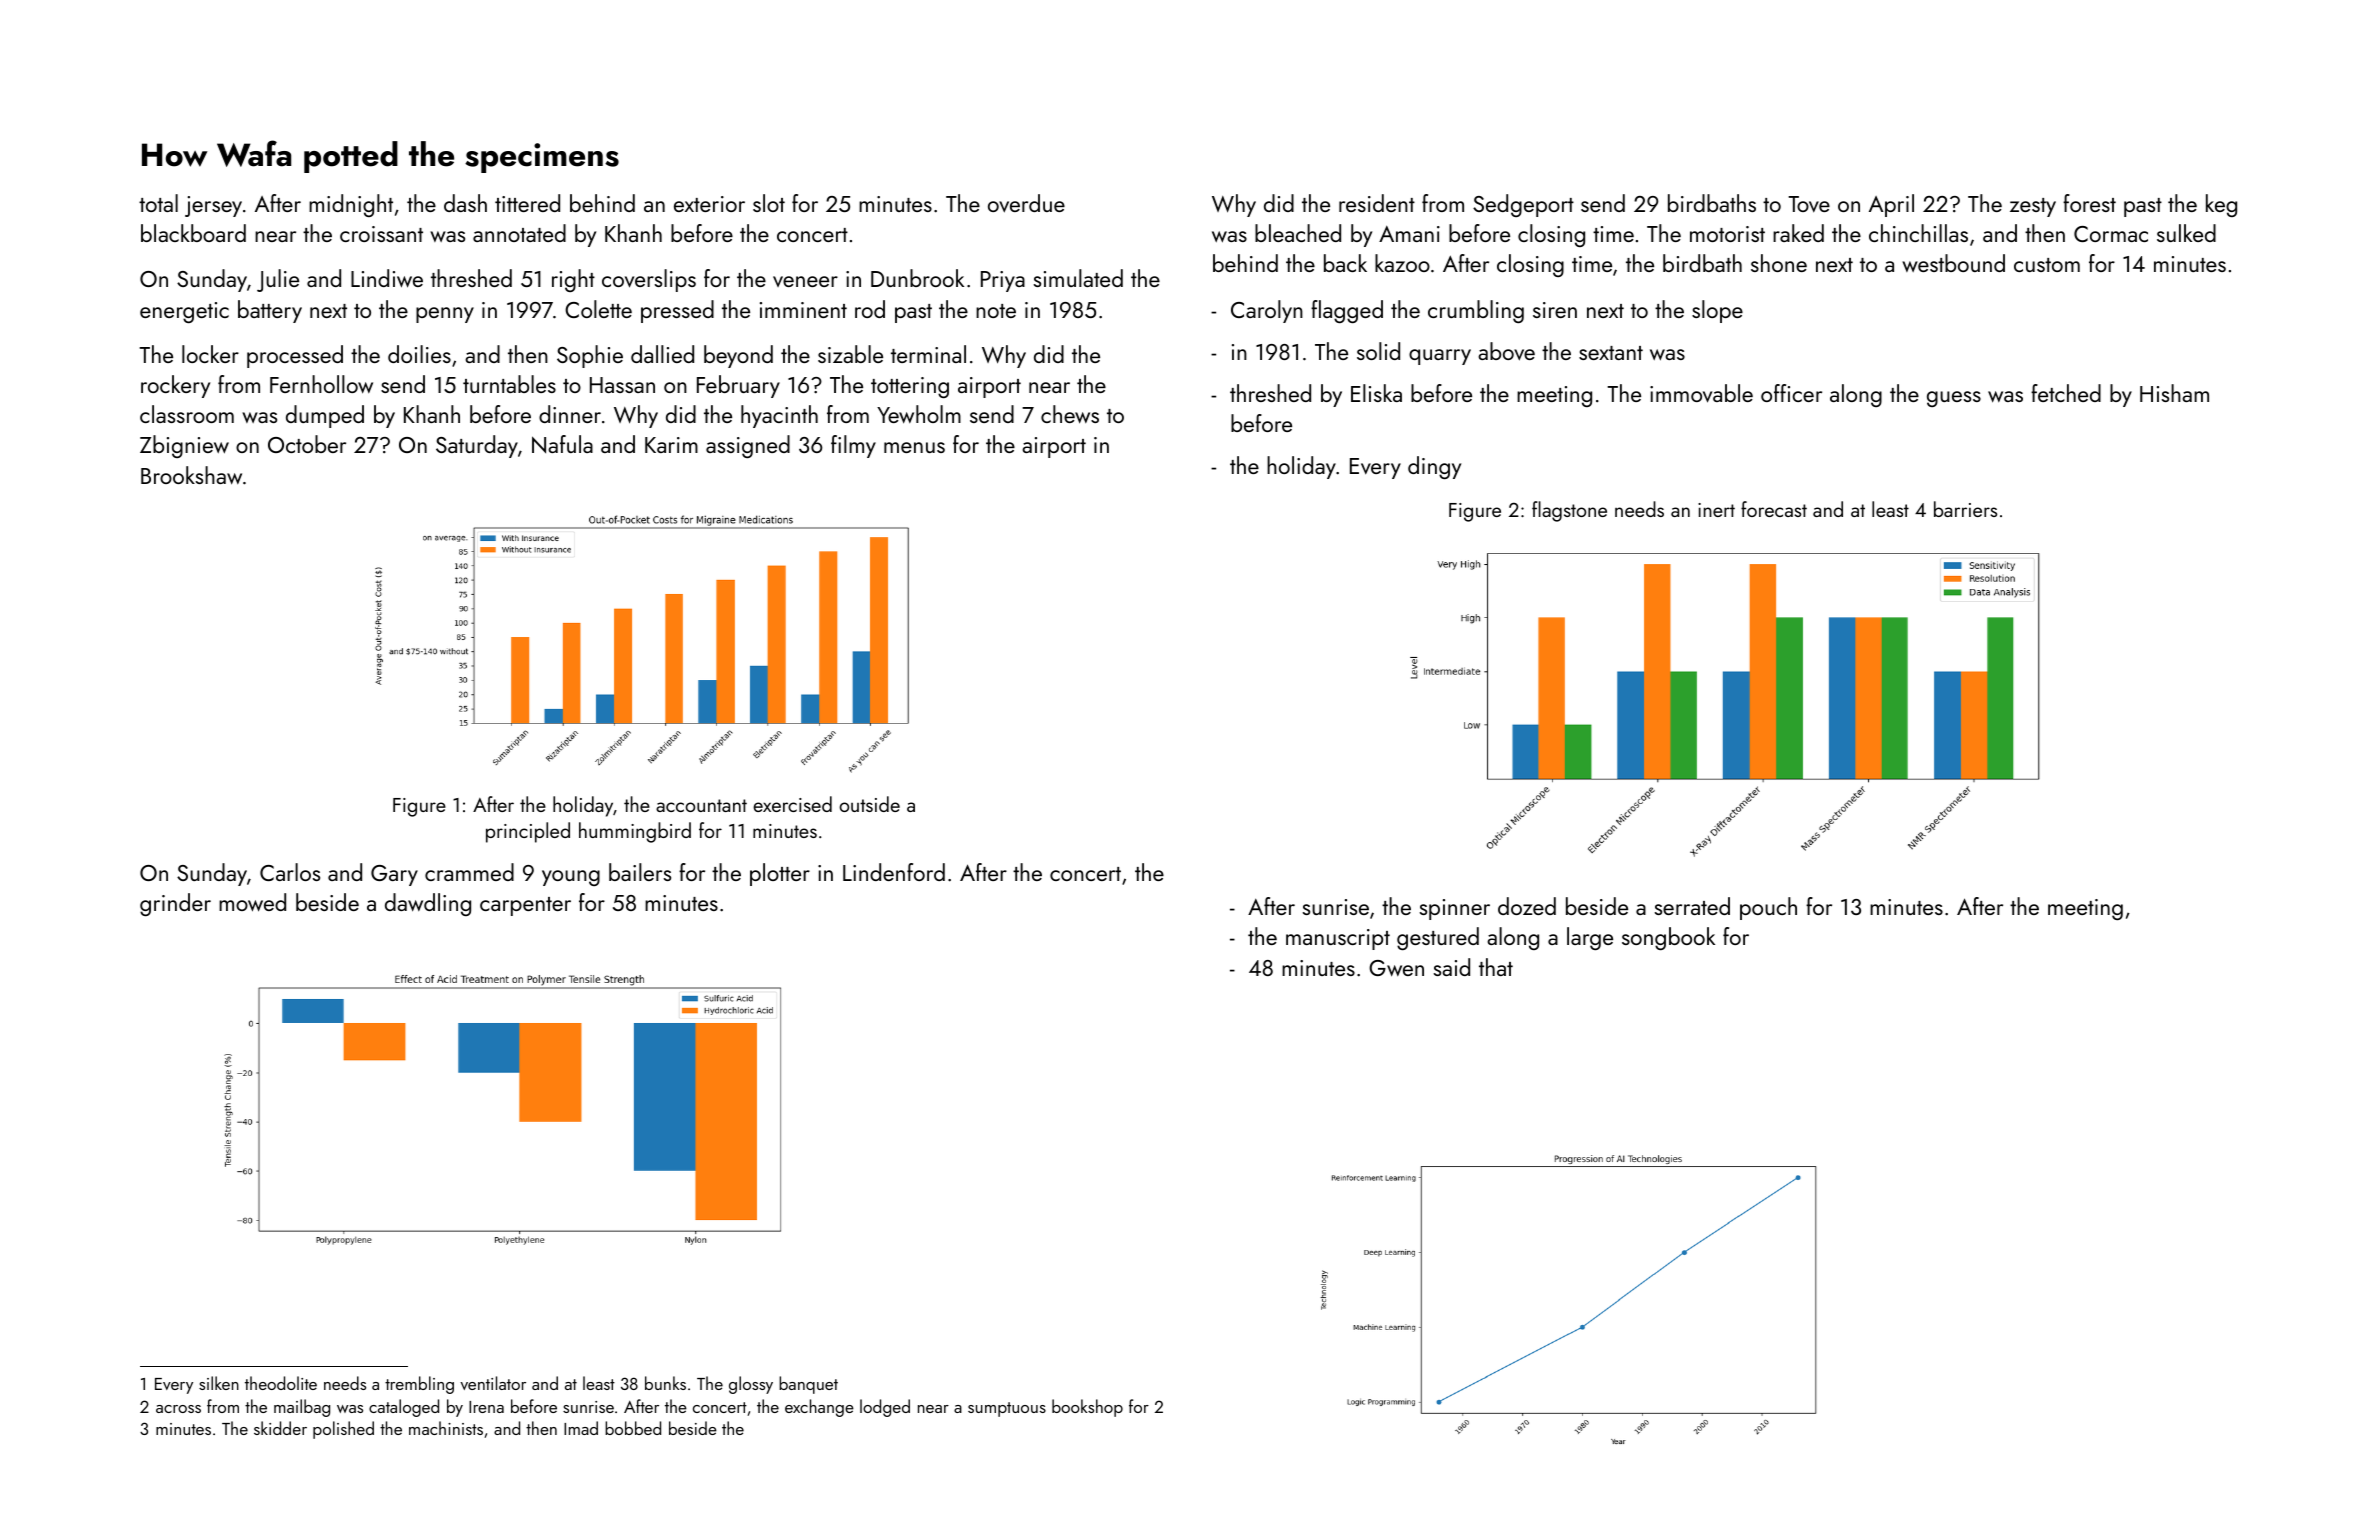  I want to click on polished, so click(343, 1430).
